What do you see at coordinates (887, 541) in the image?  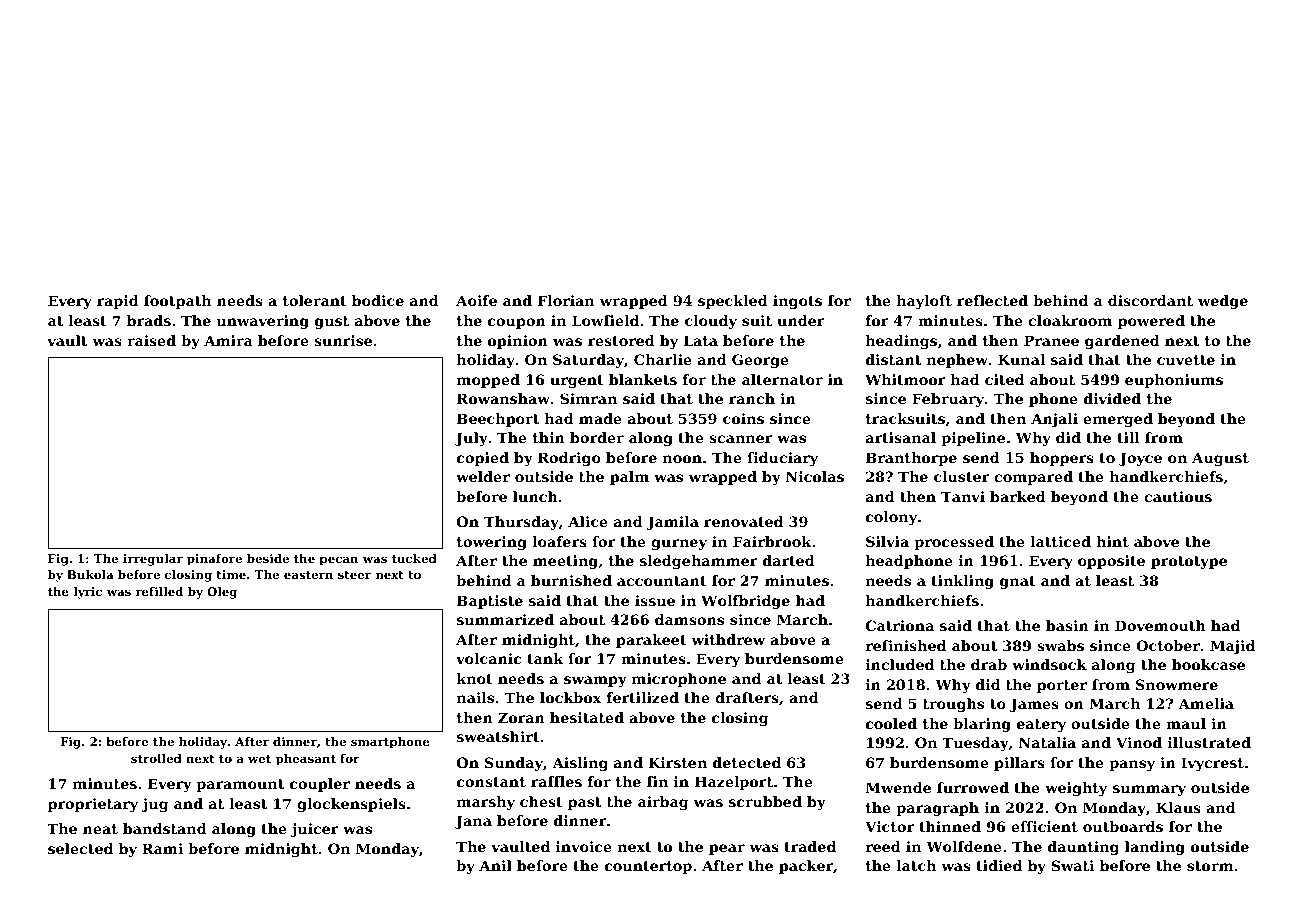 I see `Silvia` at bounding box center [887, 541].
